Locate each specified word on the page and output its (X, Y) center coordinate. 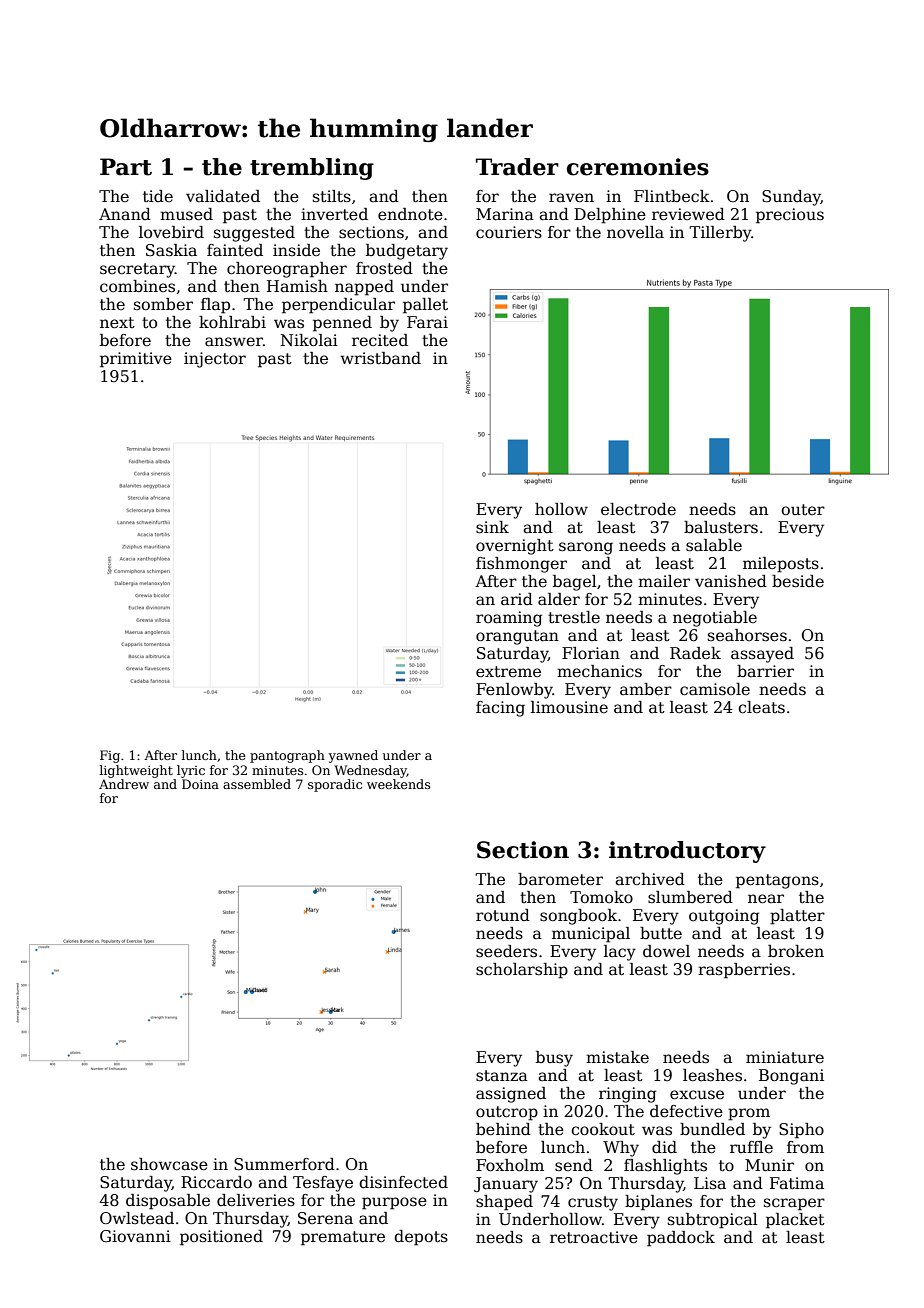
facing (500, 709)
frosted (384, 268)
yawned (353, 756)
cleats (761, 707)
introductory (687, 852)
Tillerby (720, 234)
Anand (125, 214)
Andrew (124, 784)
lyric (191, 771)
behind (503, 1129)
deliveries (256, 1200)
